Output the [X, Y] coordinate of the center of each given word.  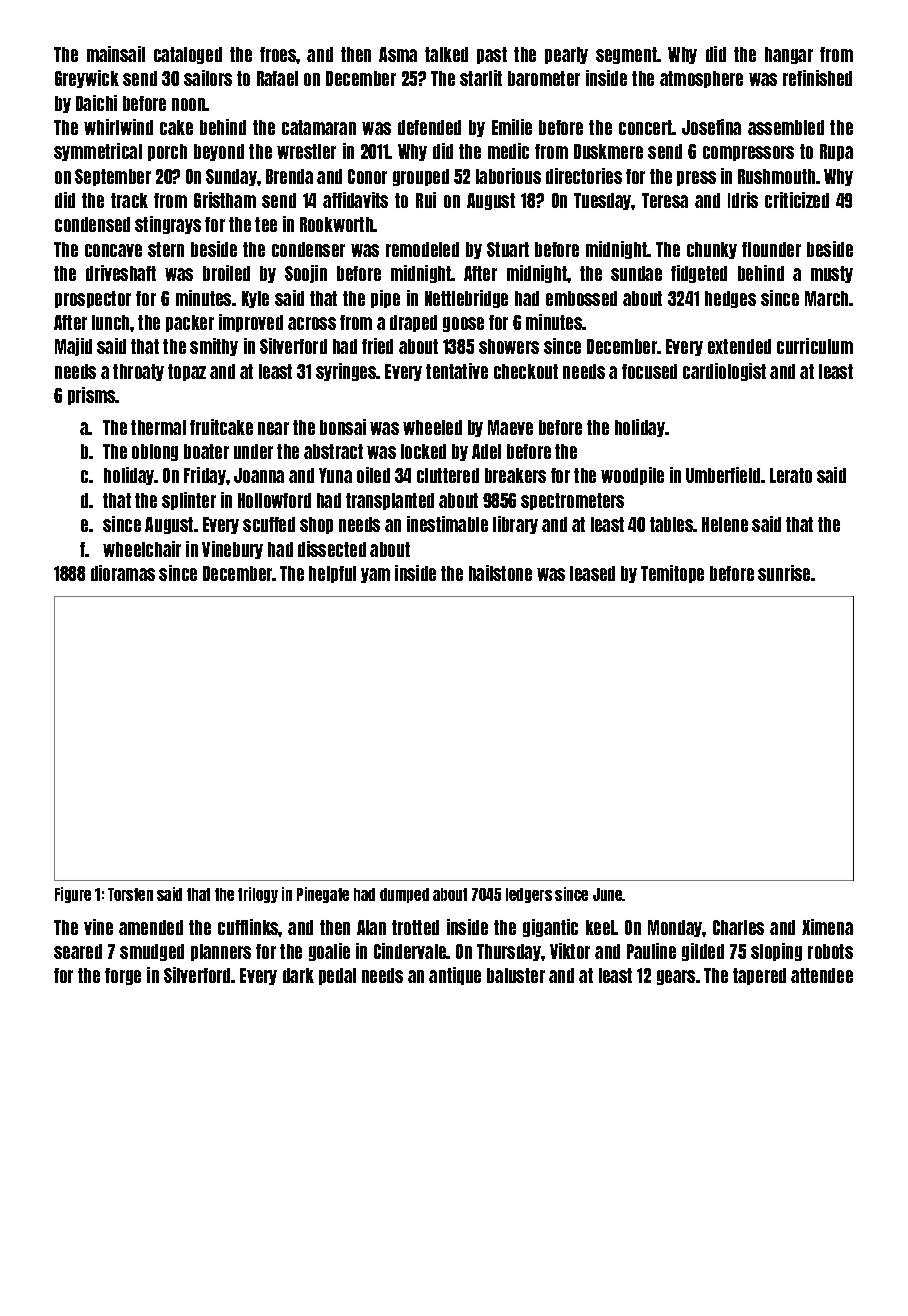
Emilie [512, 127]
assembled [786, 127]
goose [463, 324]
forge [123, 976]
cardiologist [724, 372]
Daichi [96, 103]
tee [266, 224]
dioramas [123, 573]
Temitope [672, 574]
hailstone [500, 573]
